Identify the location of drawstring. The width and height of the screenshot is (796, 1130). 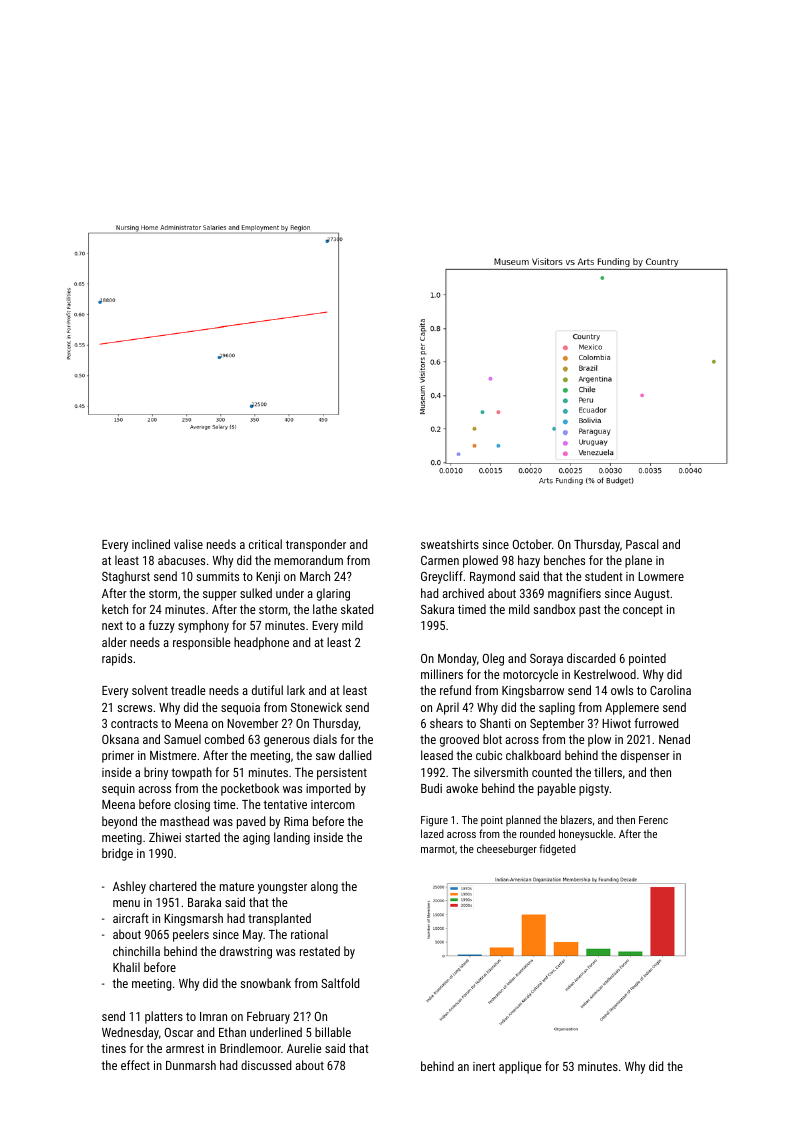
(246, 952).
